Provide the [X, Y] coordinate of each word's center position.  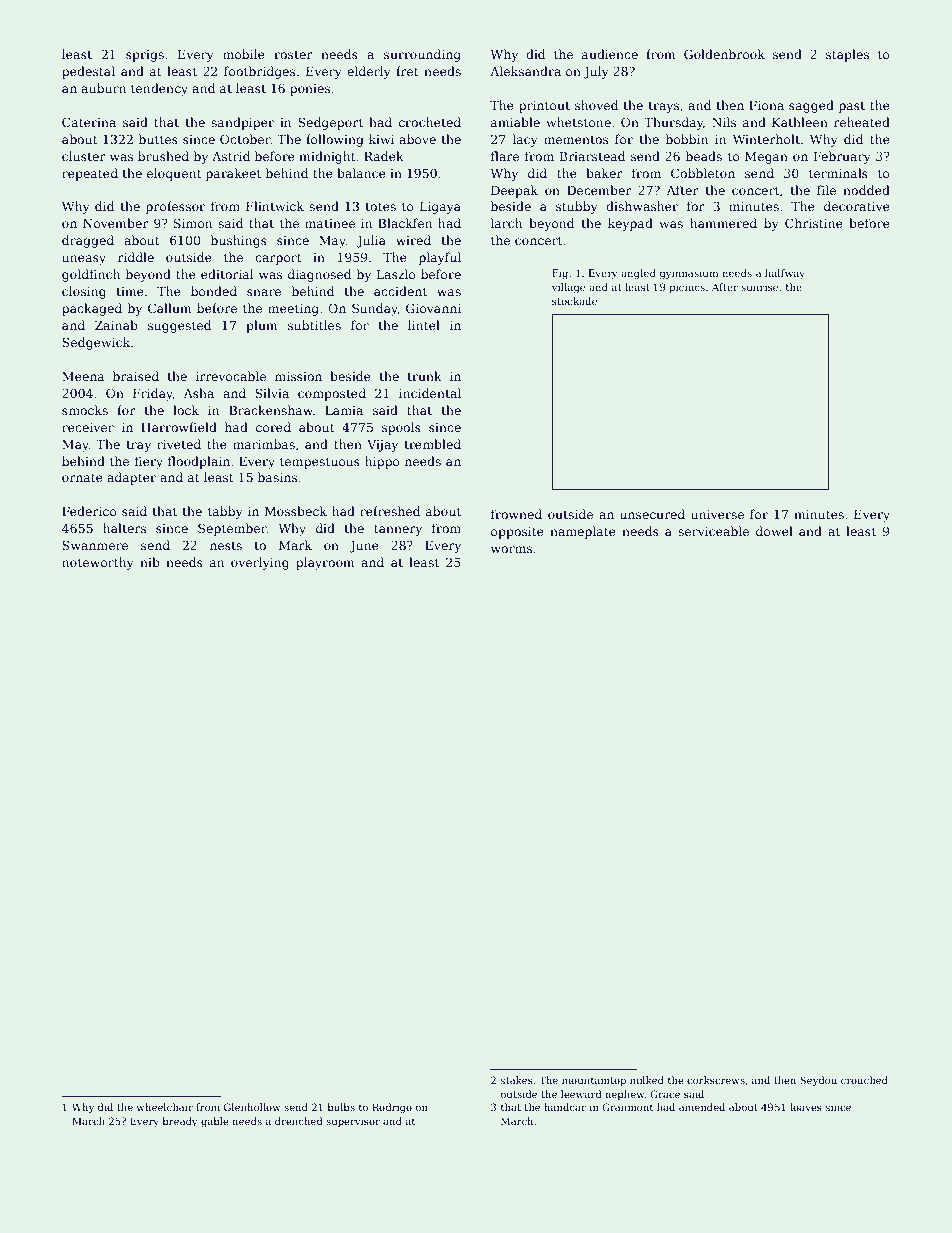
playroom [325, 563]
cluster [84, 156]
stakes [517, 1080]
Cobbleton [703, 173]
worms [511, 549]
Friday [153, 394]
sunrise [759, 287]
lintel [424, 325]
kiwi [381, 139]
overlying [260, 563]
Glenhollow [252, 1107]
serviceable [713, 531]
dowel [774, 531]
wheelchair [165, 1107]
